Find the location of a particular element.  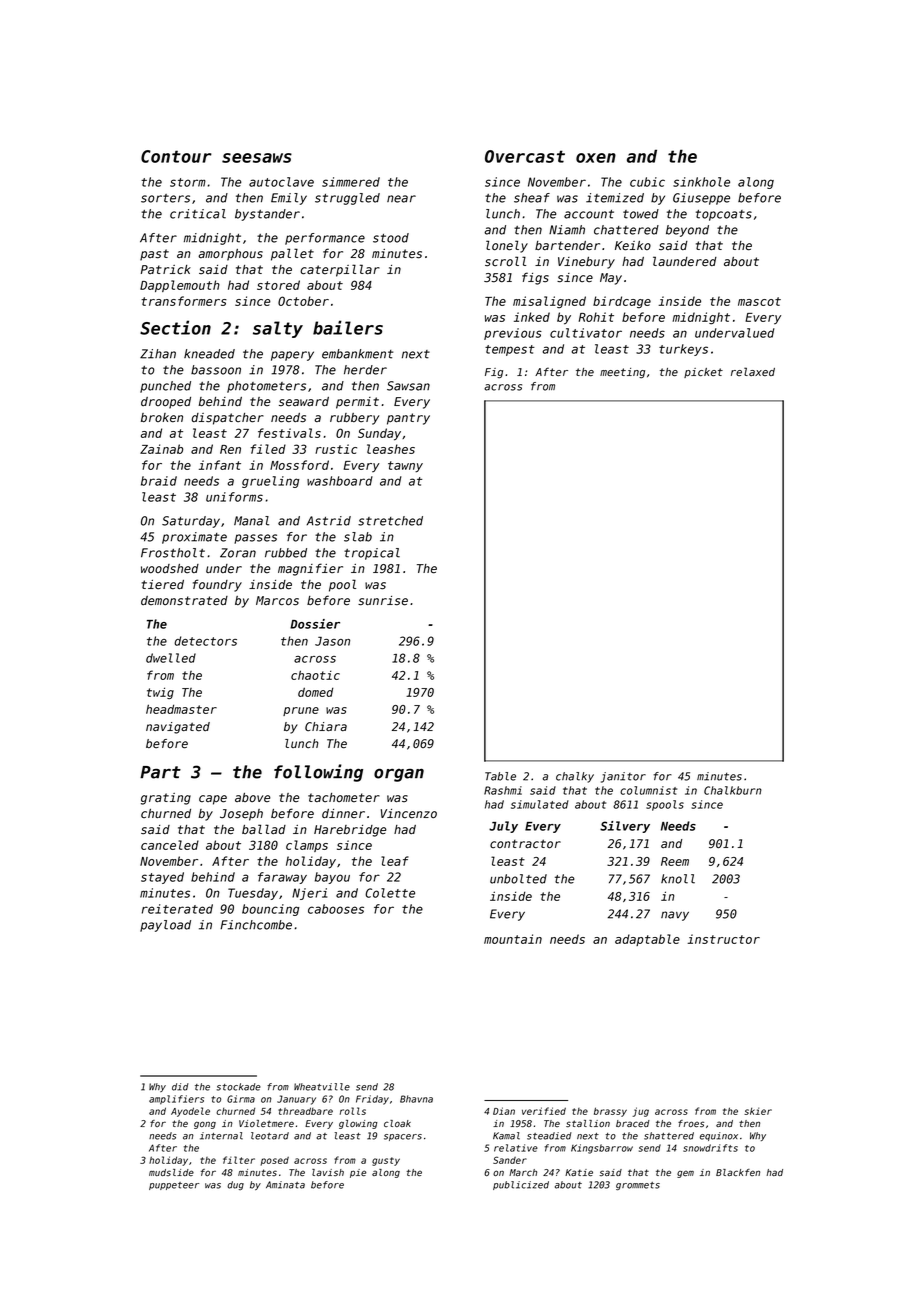

lavish is located at coordinates (328, 1172).
